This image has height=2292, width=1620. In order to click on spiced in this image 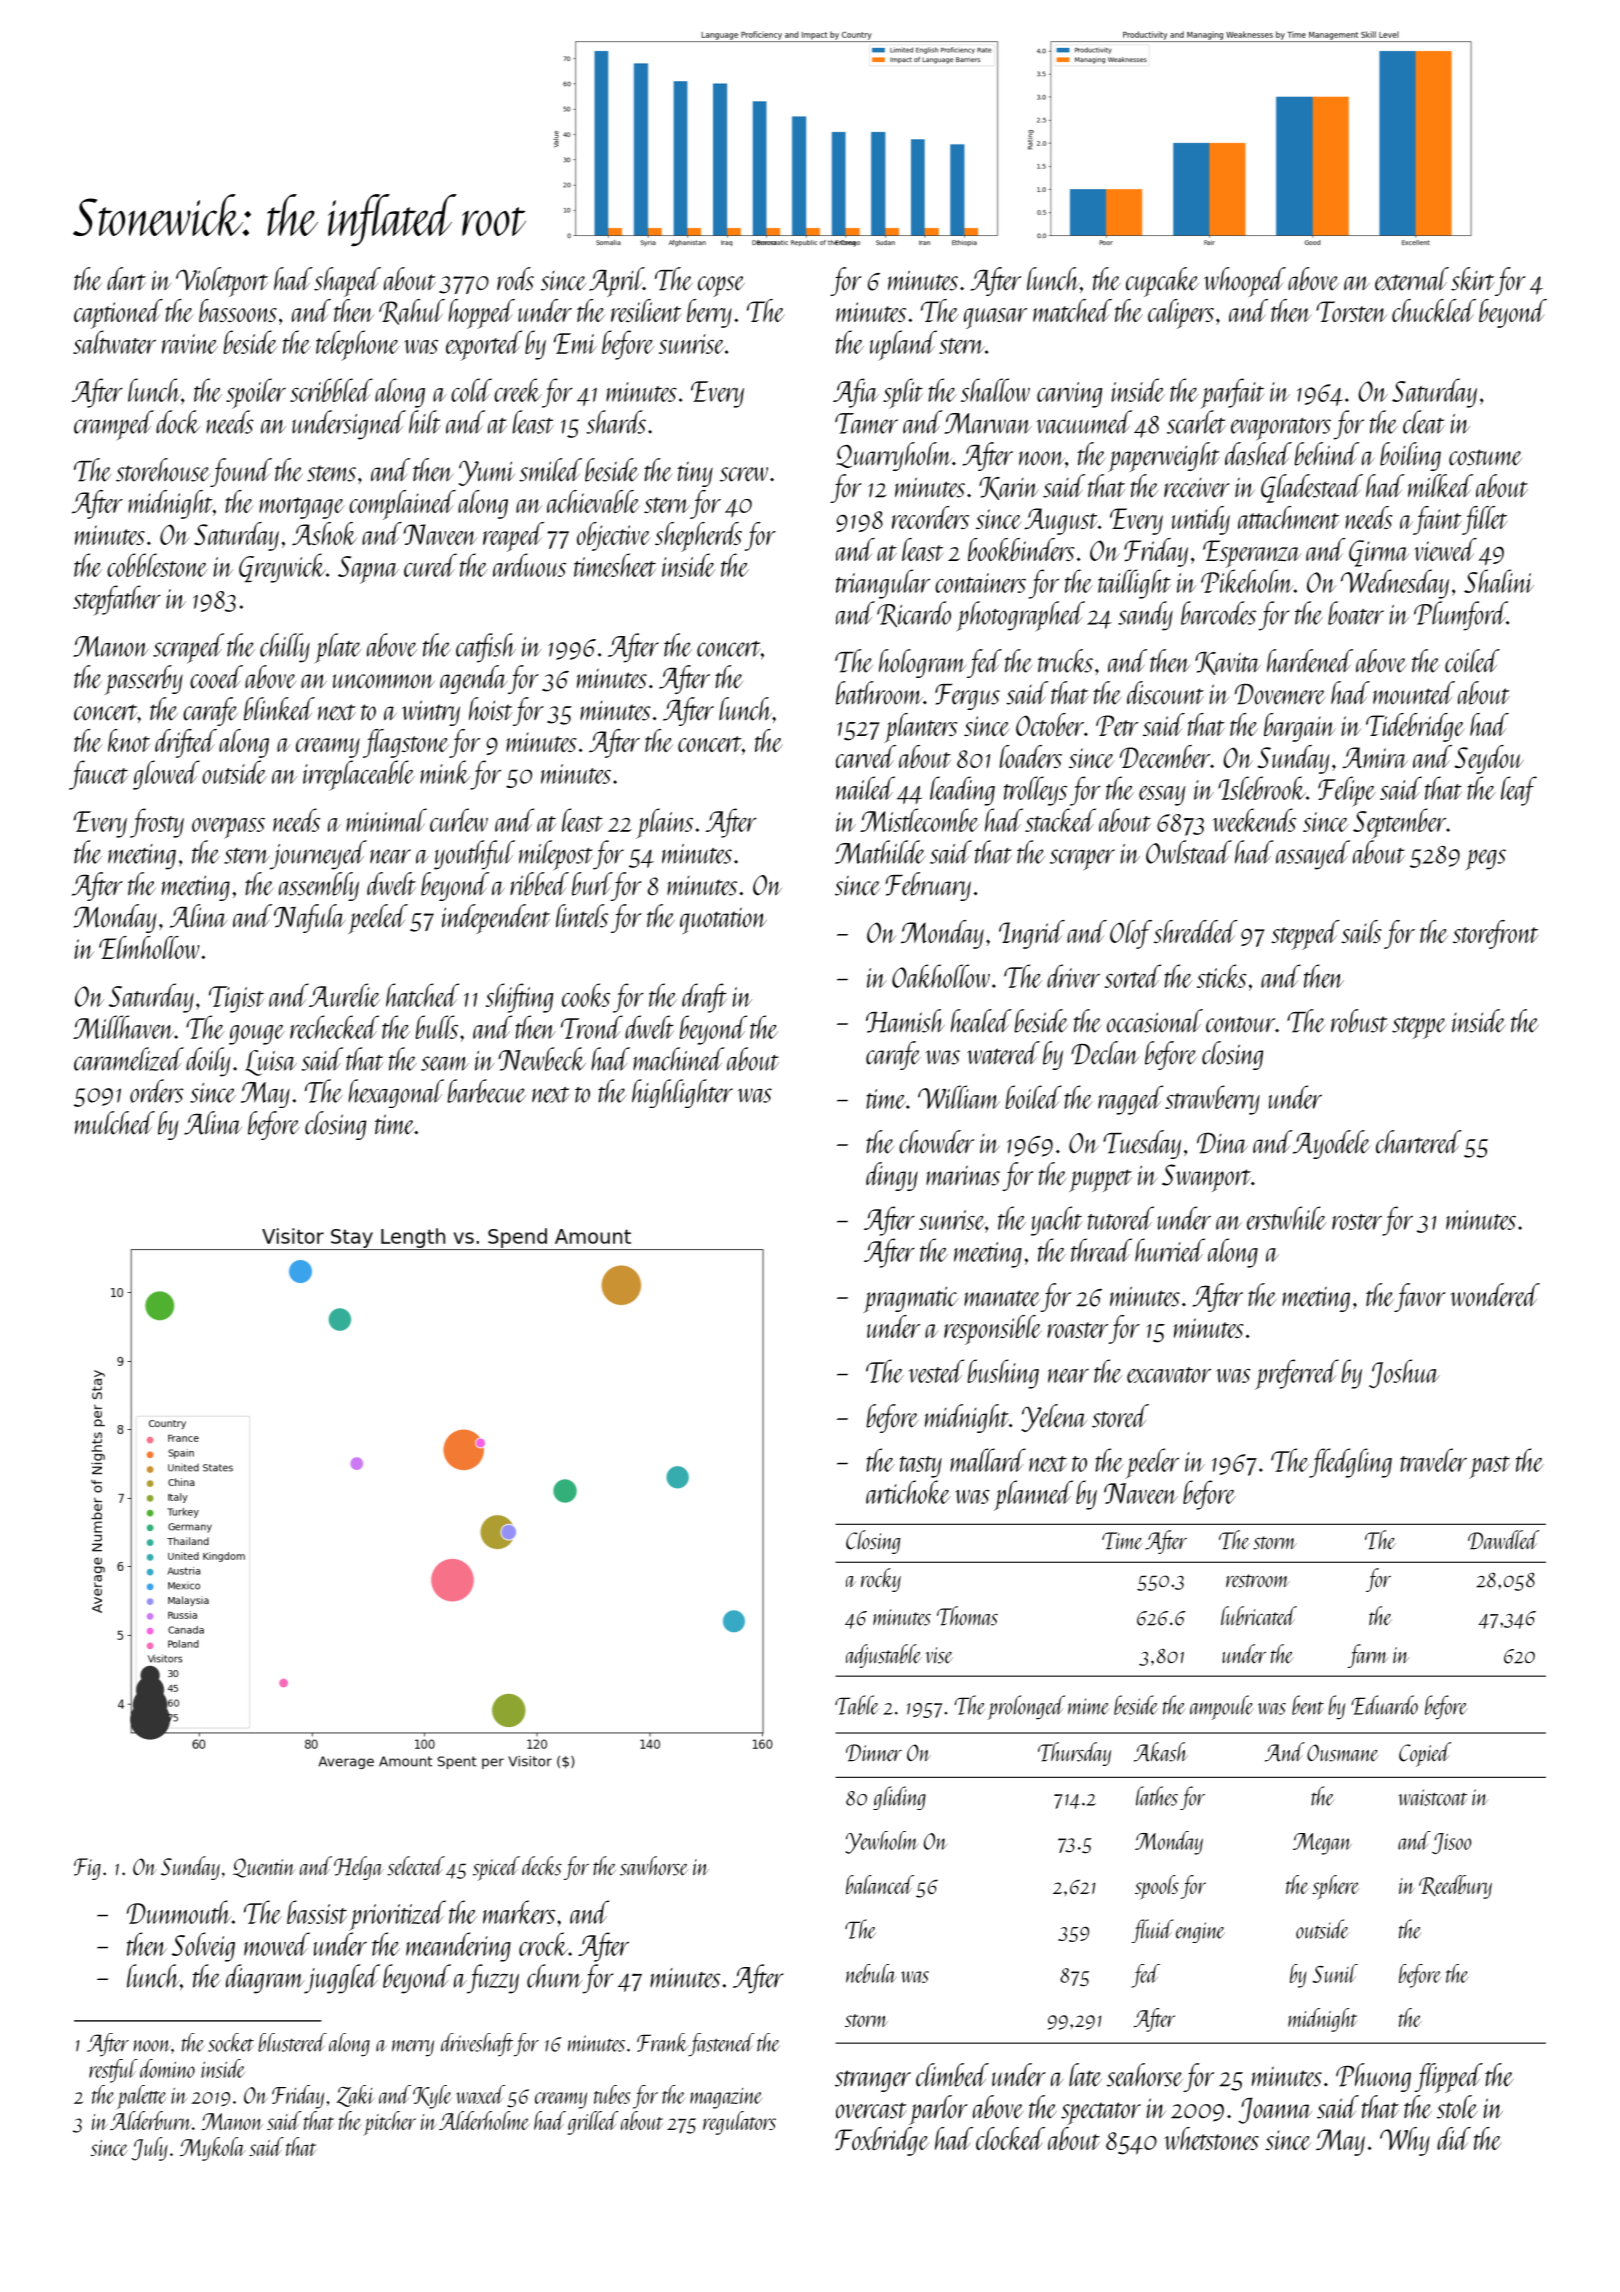, I will do `click(496, 1868)`.
